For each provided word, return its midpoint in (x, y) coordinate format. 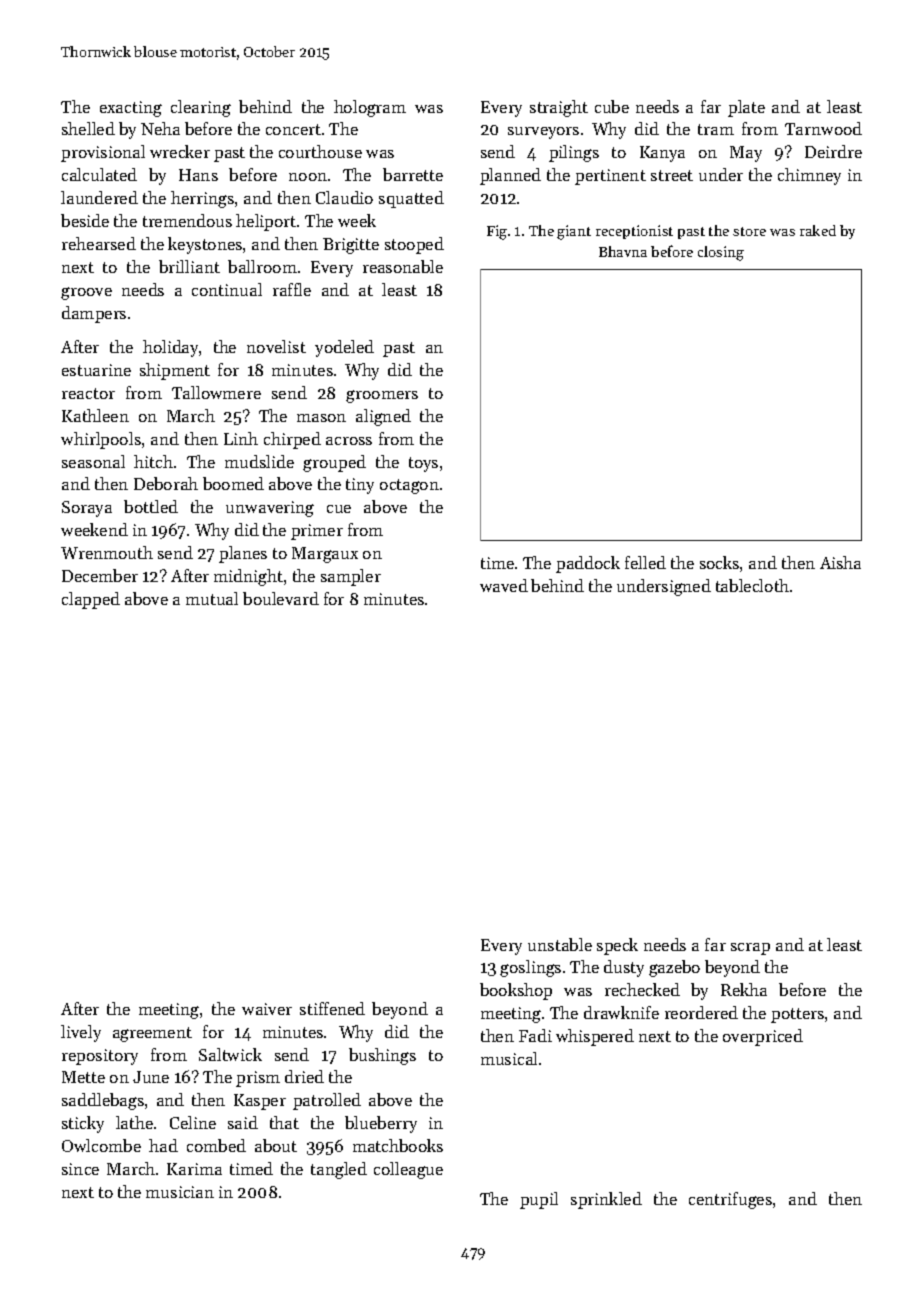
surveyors (543, 133)
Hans (198, 175)
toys (423, 464)
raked (818, 230)
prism (258, 1079)
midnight (248, 577)
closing (721, 253)
